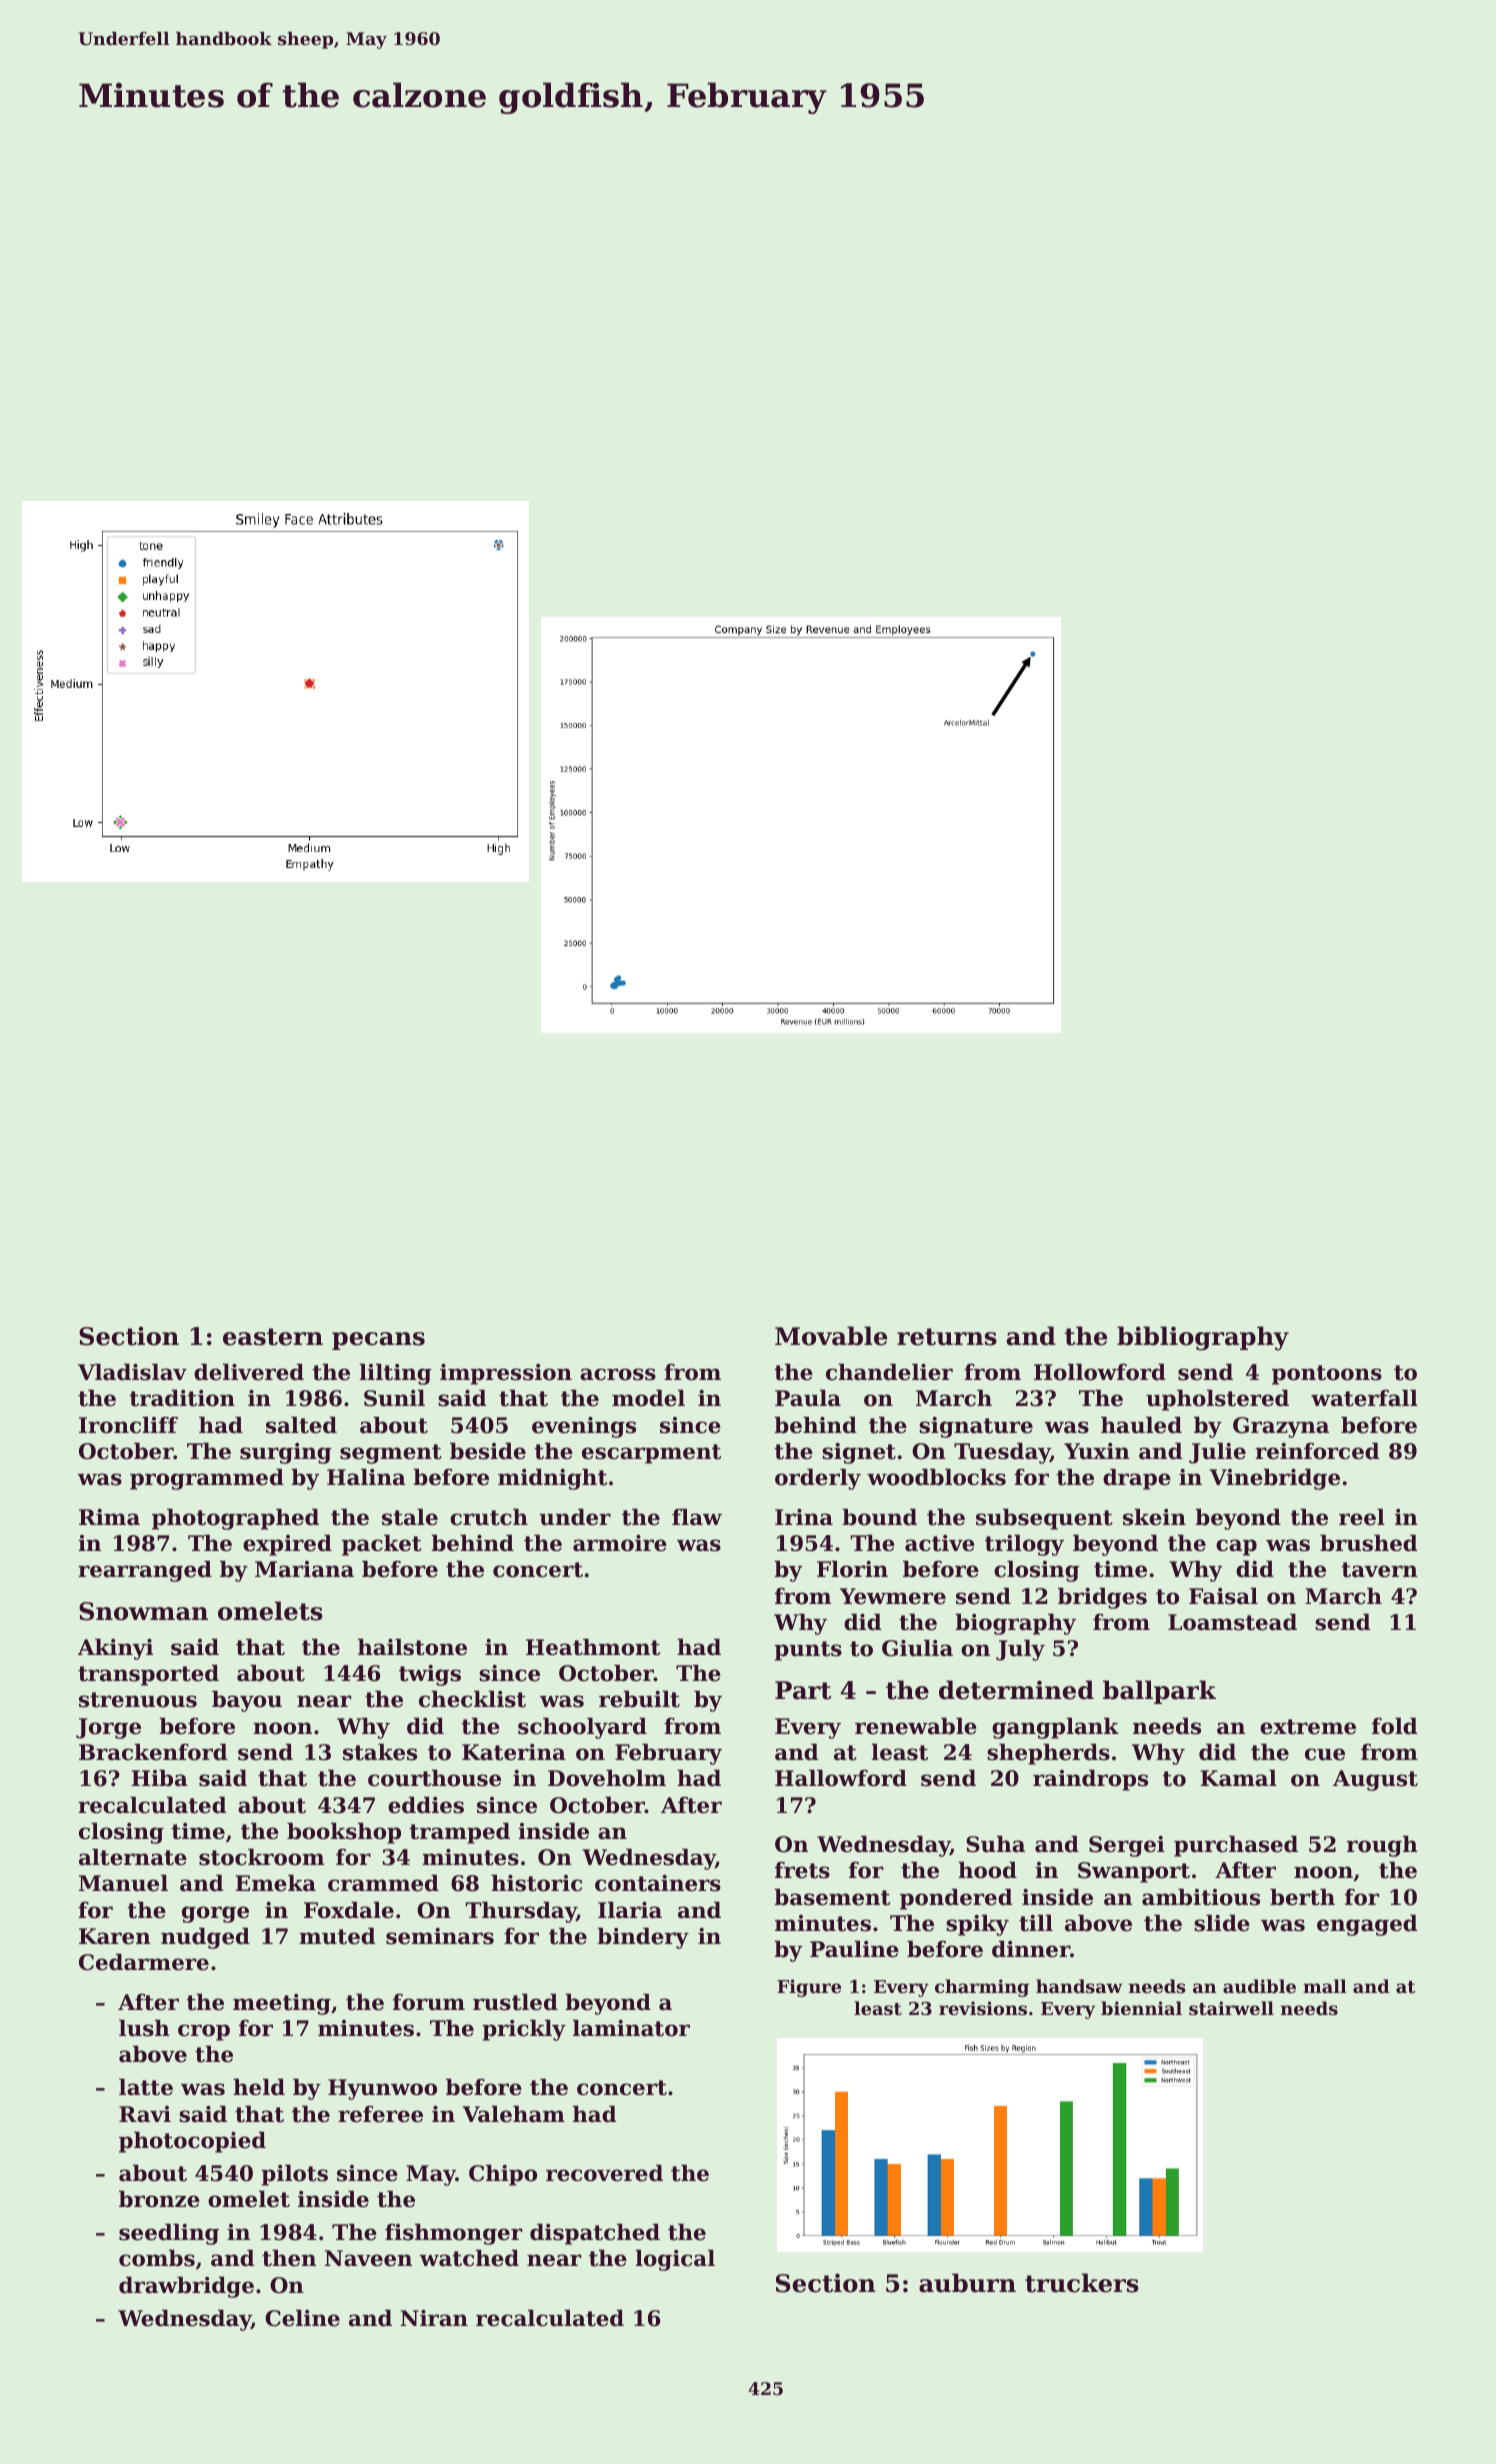  I want to click on Julie, so click(1217, 1453).
